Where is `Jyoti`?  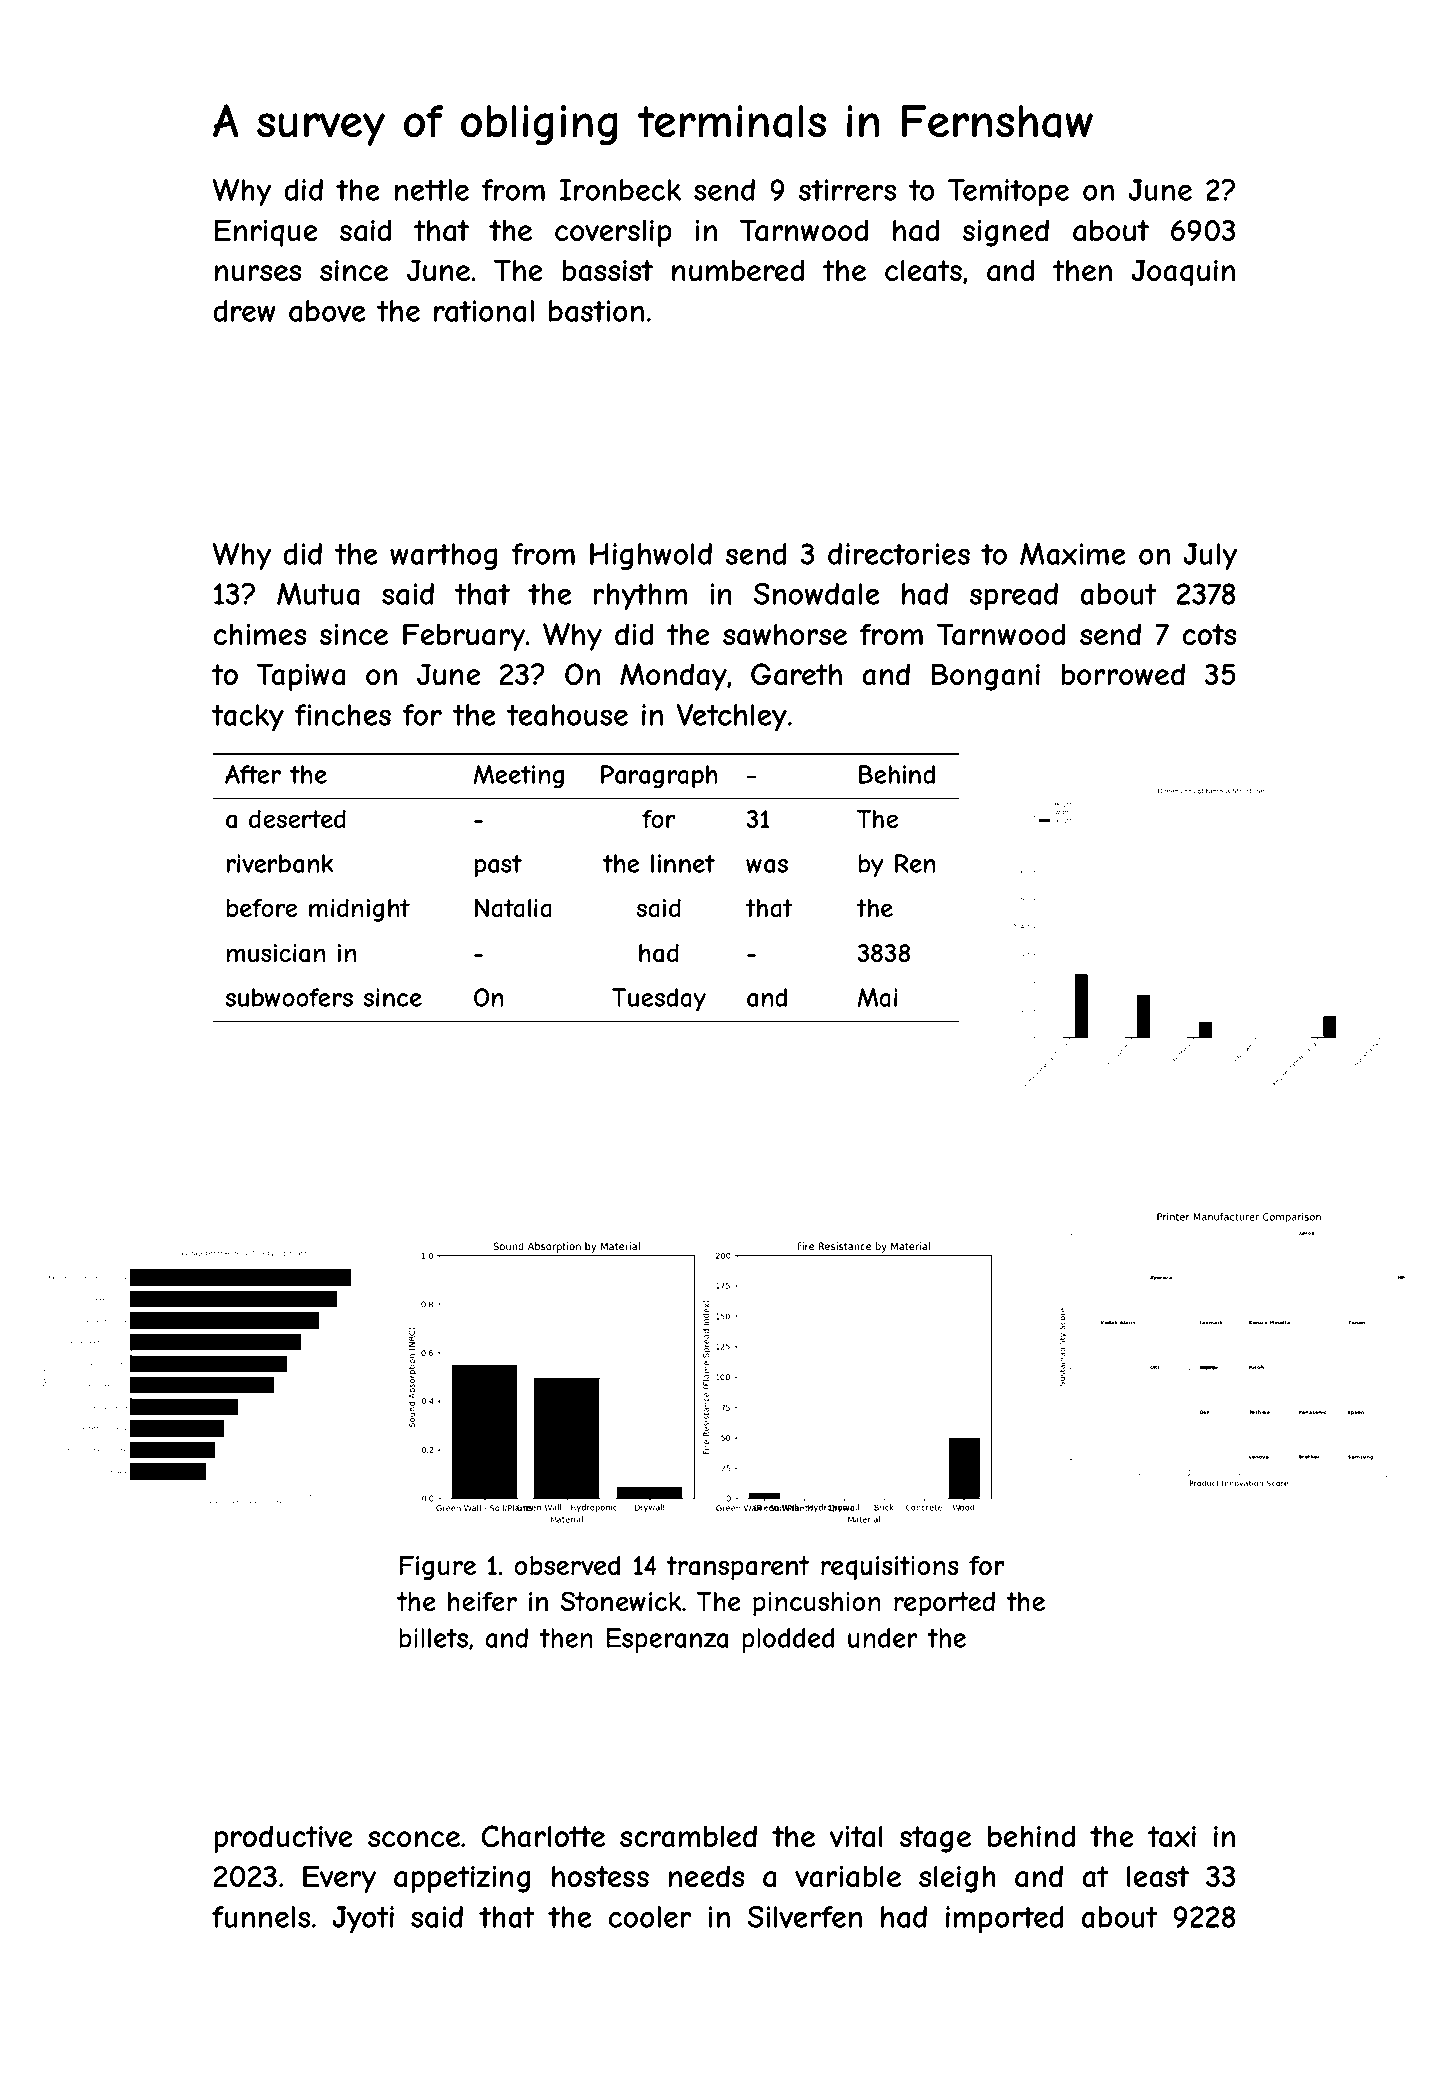
Jyoti is located at coordinates (363, 1920).
